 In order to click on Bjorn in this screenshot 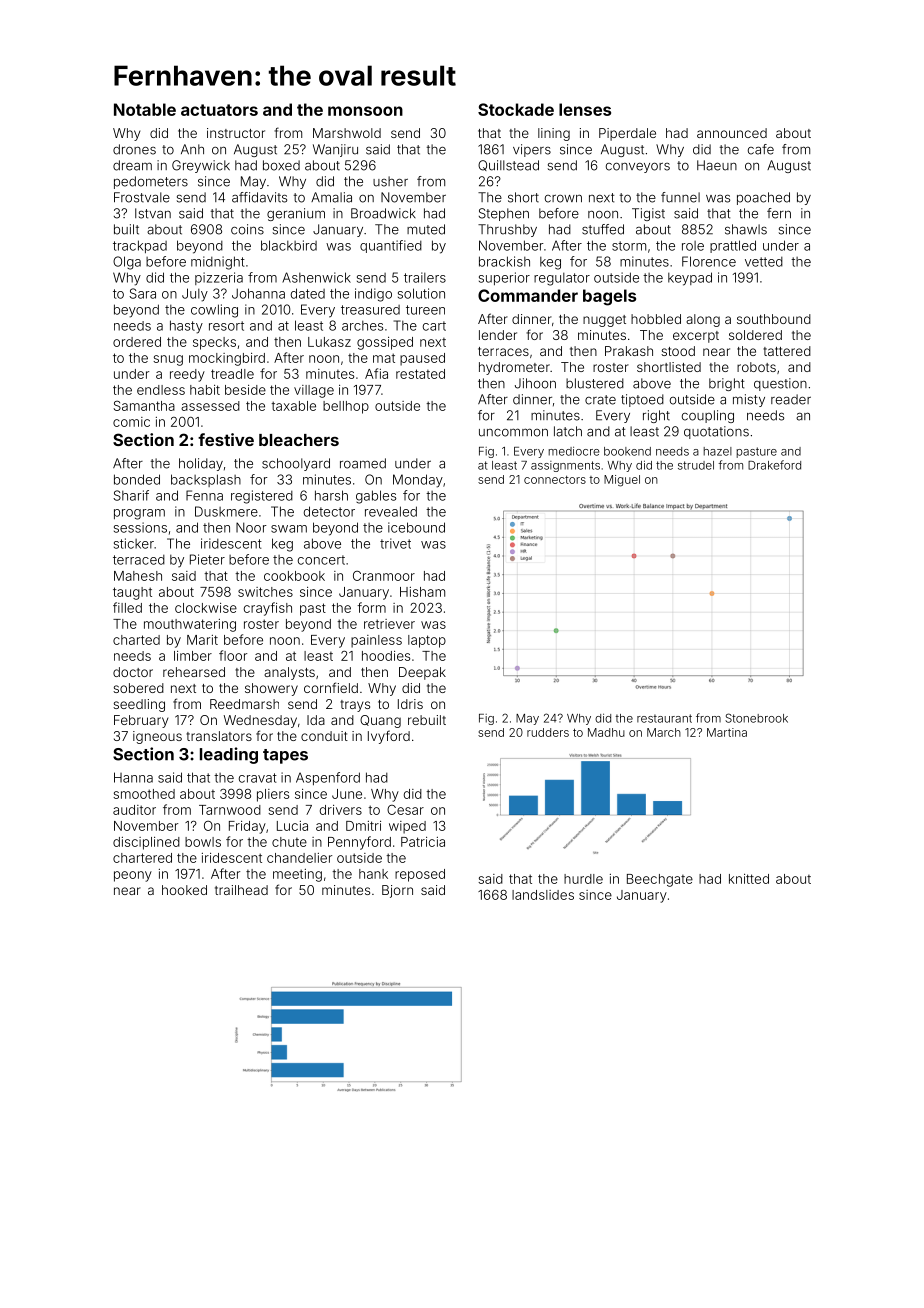, I will do `click(397, 891)`.
